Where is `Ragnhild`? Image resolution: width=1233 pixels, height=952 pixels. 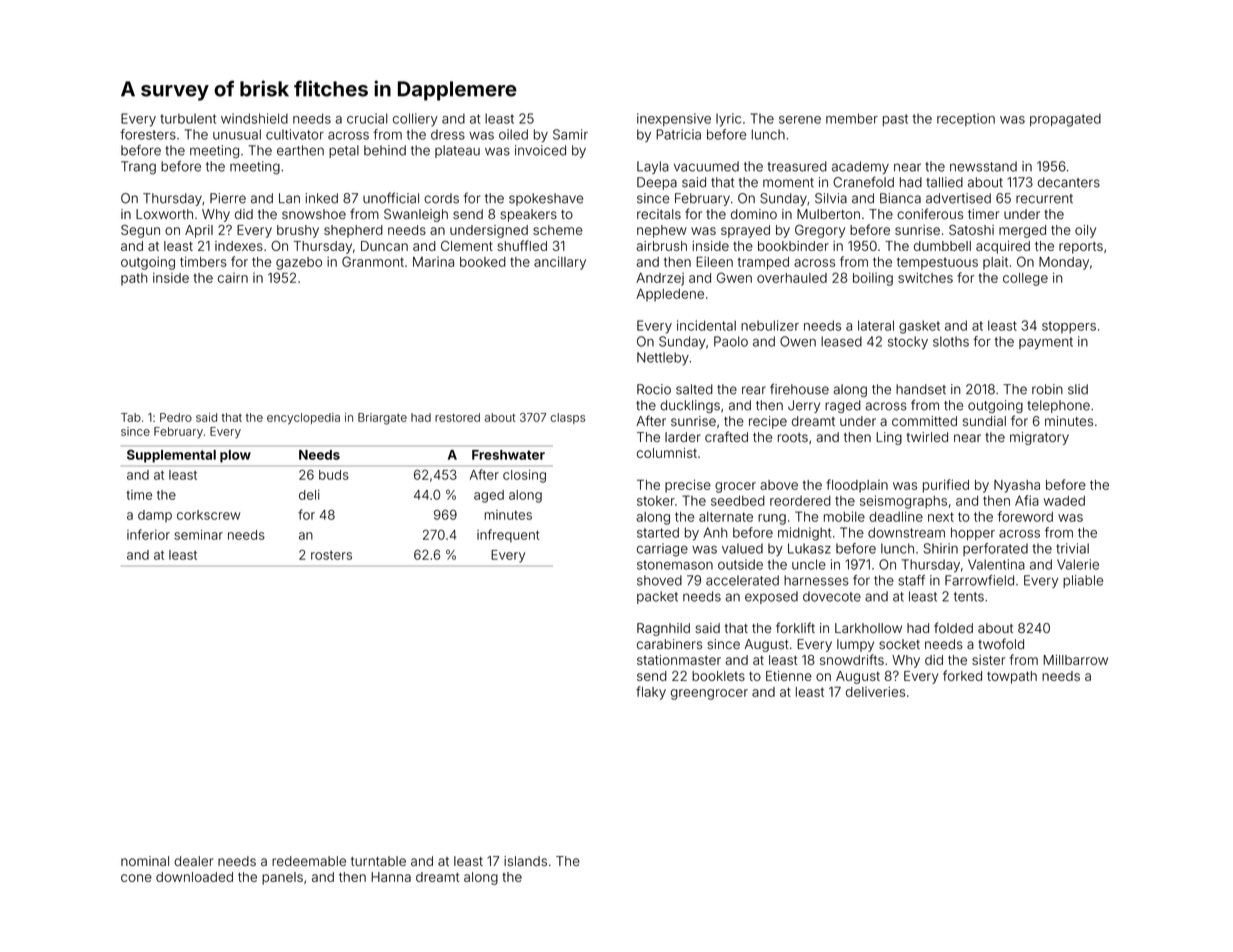 Ragnhild is located at coordinates (663, 629).
